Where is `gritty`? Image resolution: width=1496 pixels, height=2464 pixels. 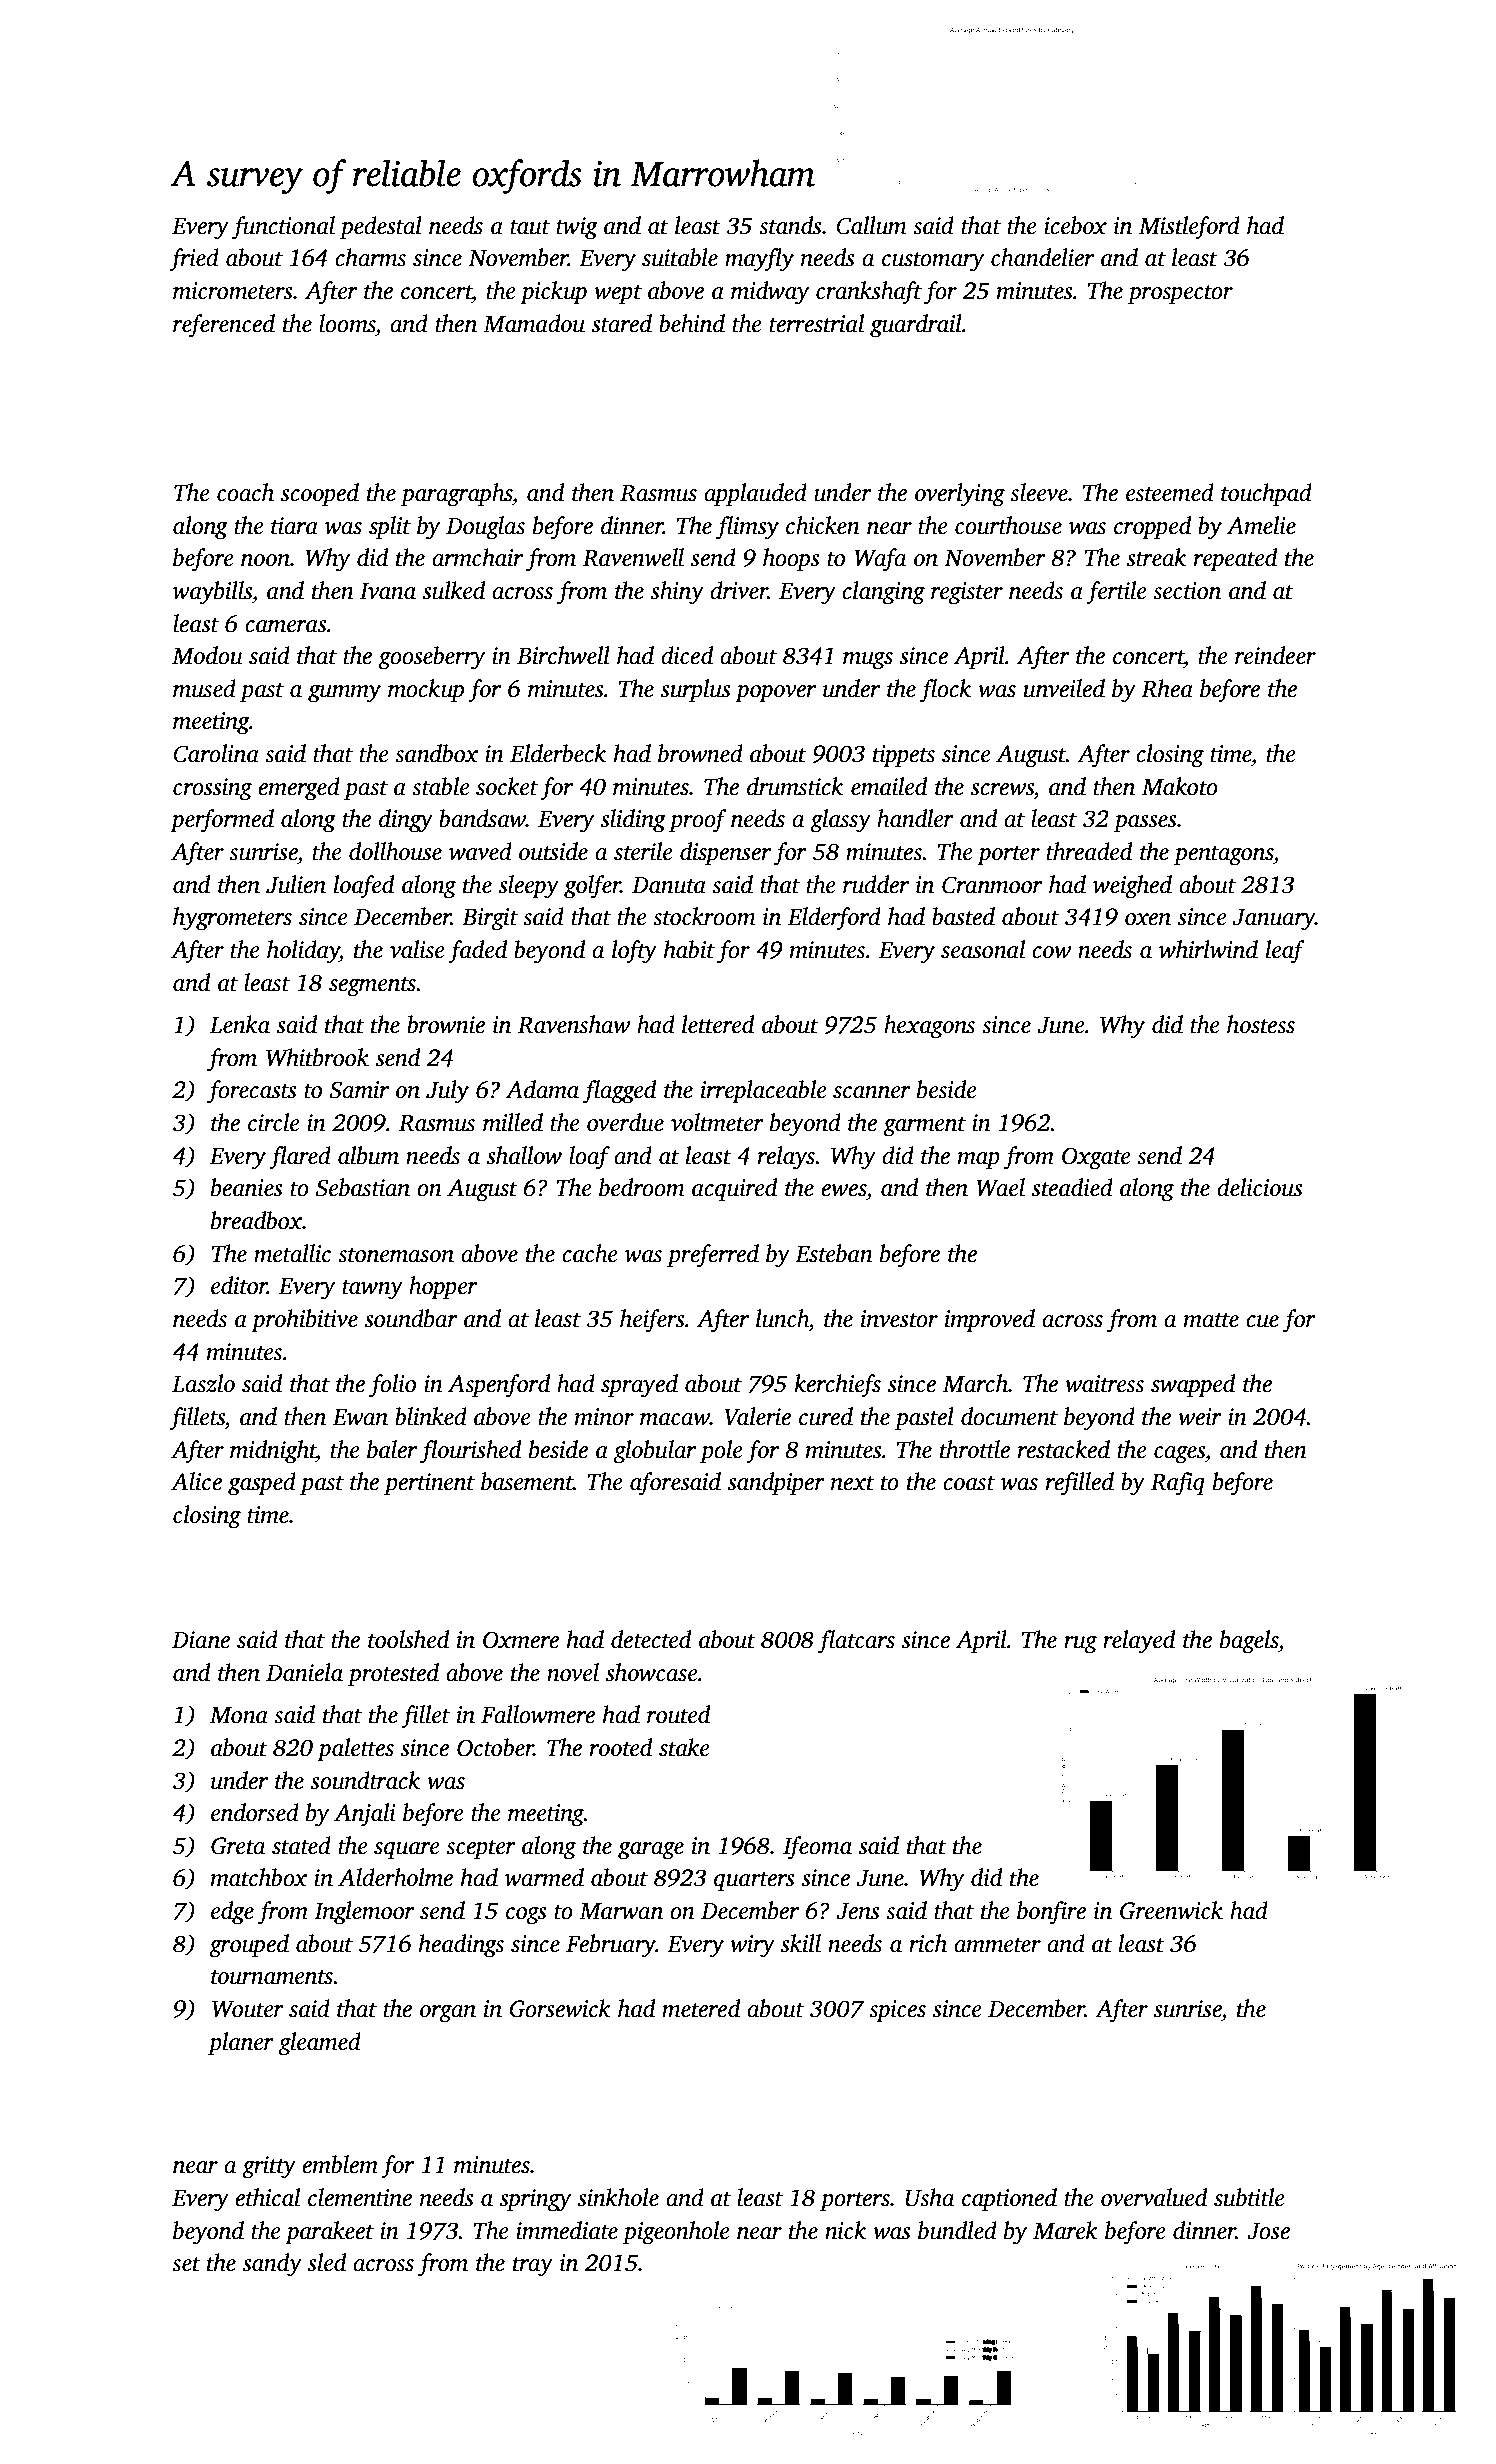
gritty is located at coordinates (269, 2167).
